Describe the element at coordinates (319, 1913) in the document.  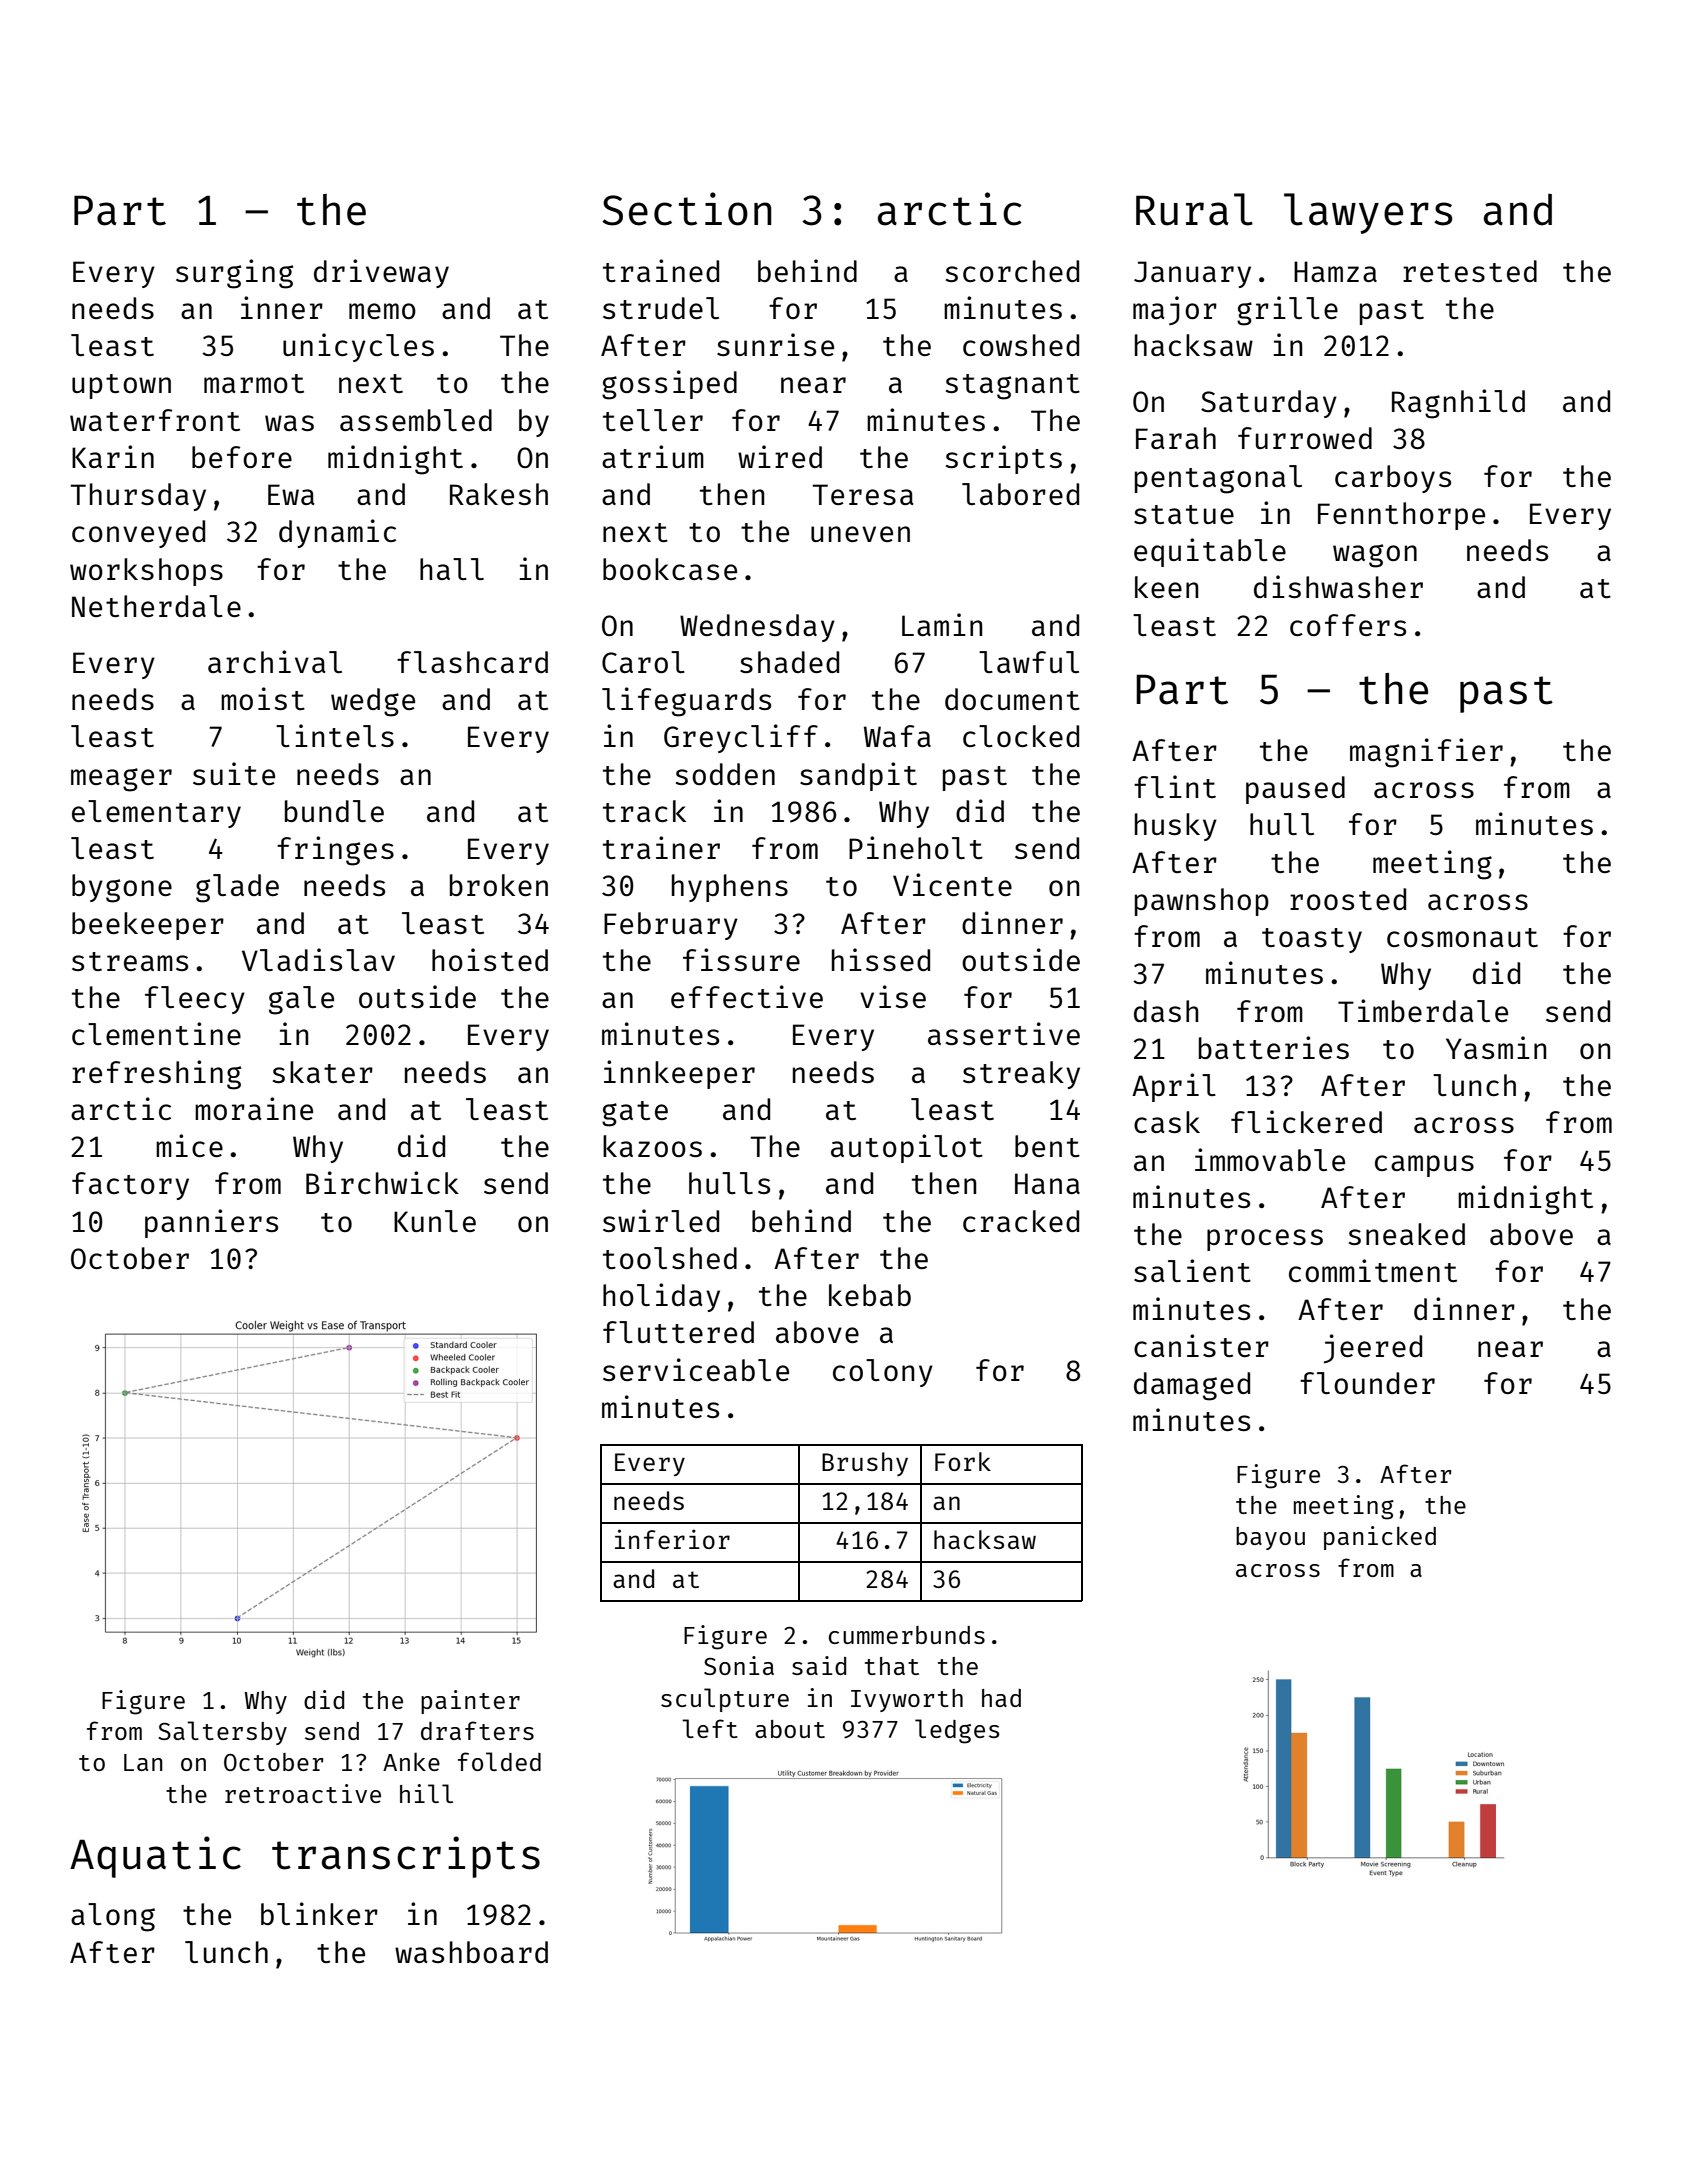
I see `blinker` at that location.
